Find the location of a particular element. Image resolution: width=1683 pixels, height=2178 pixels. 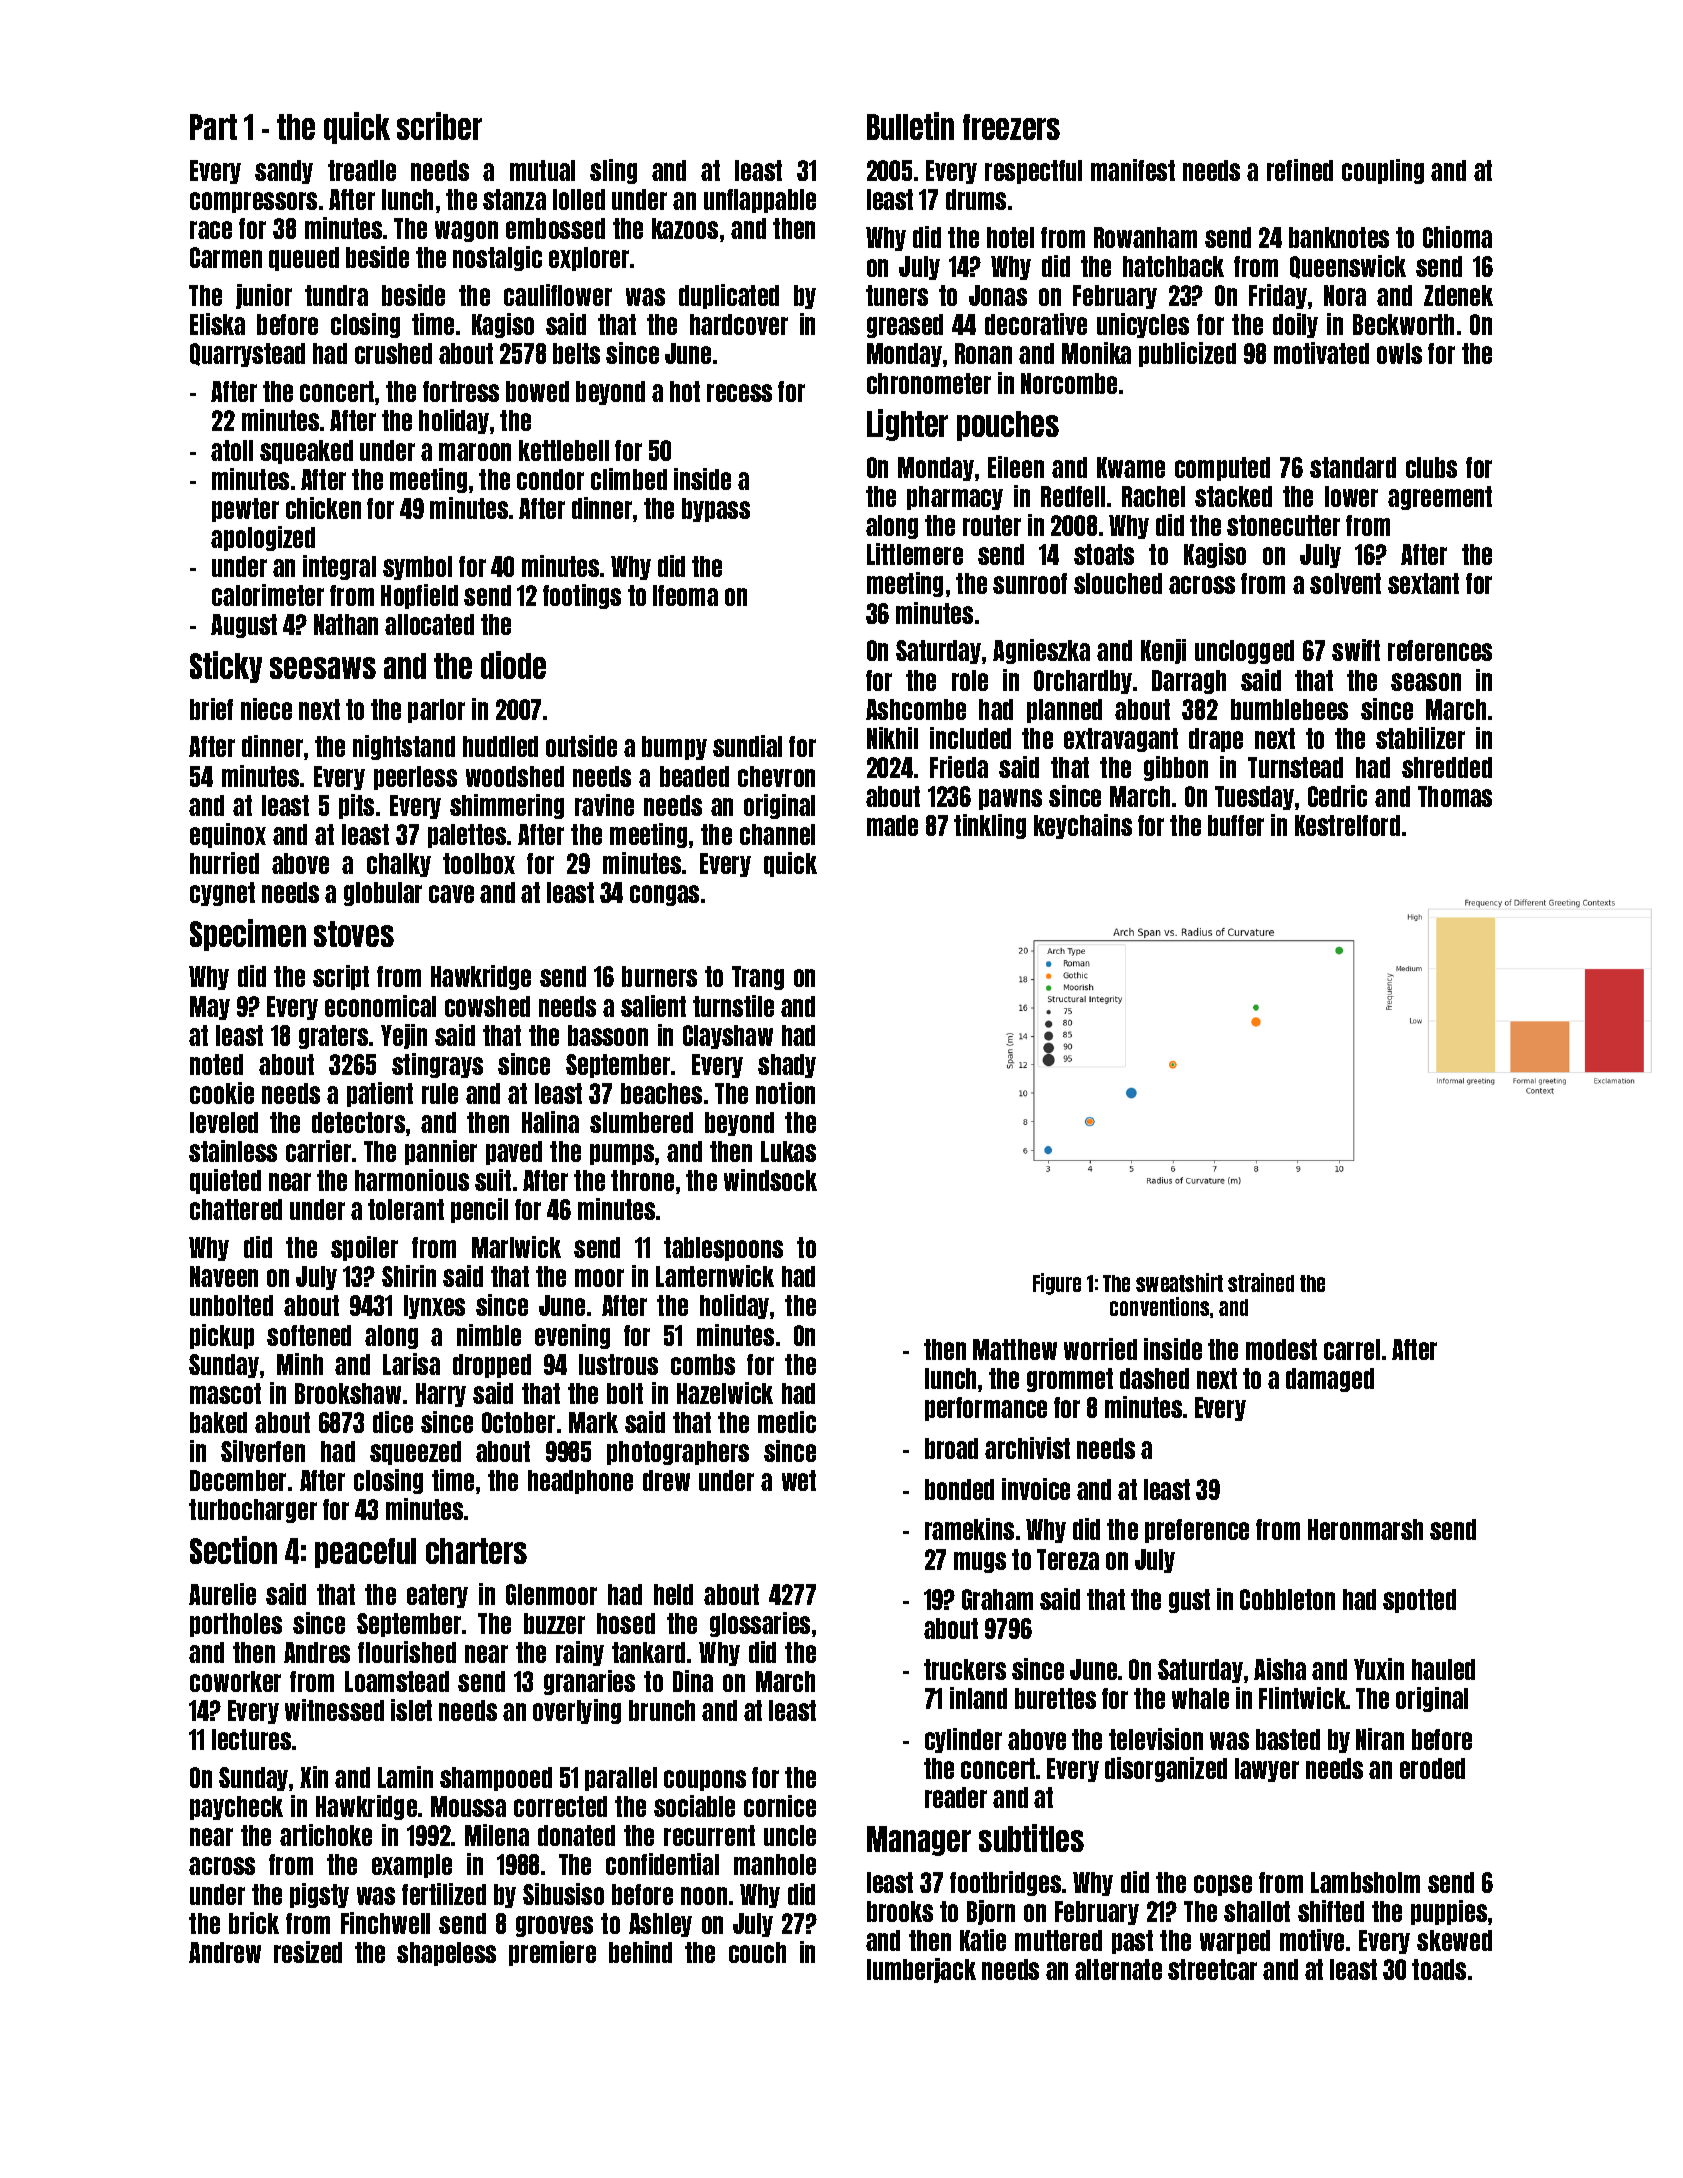

recess is located at coordinates (739, 393).
